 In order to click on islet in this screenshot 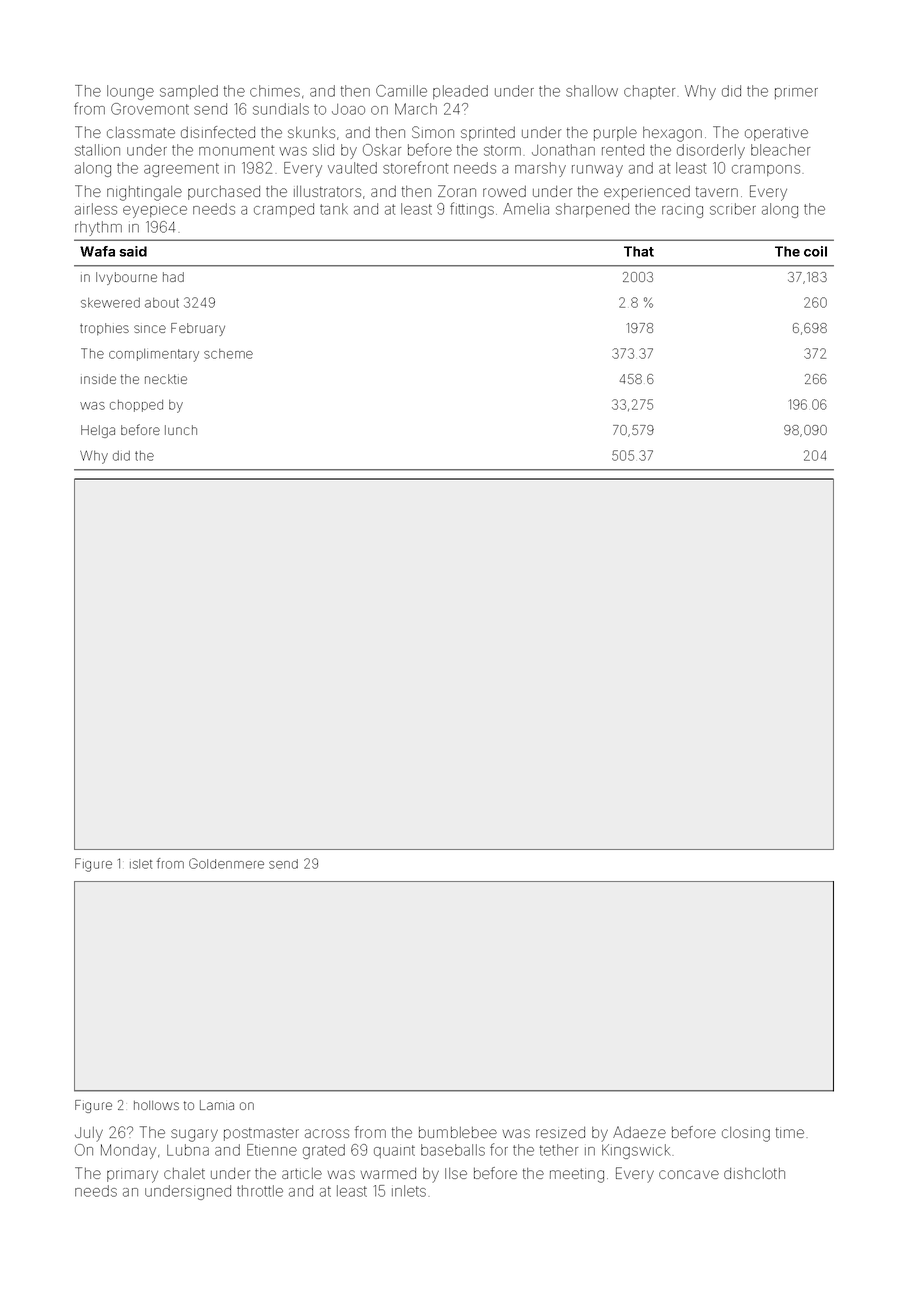, I will do `click(141, 864)`.
